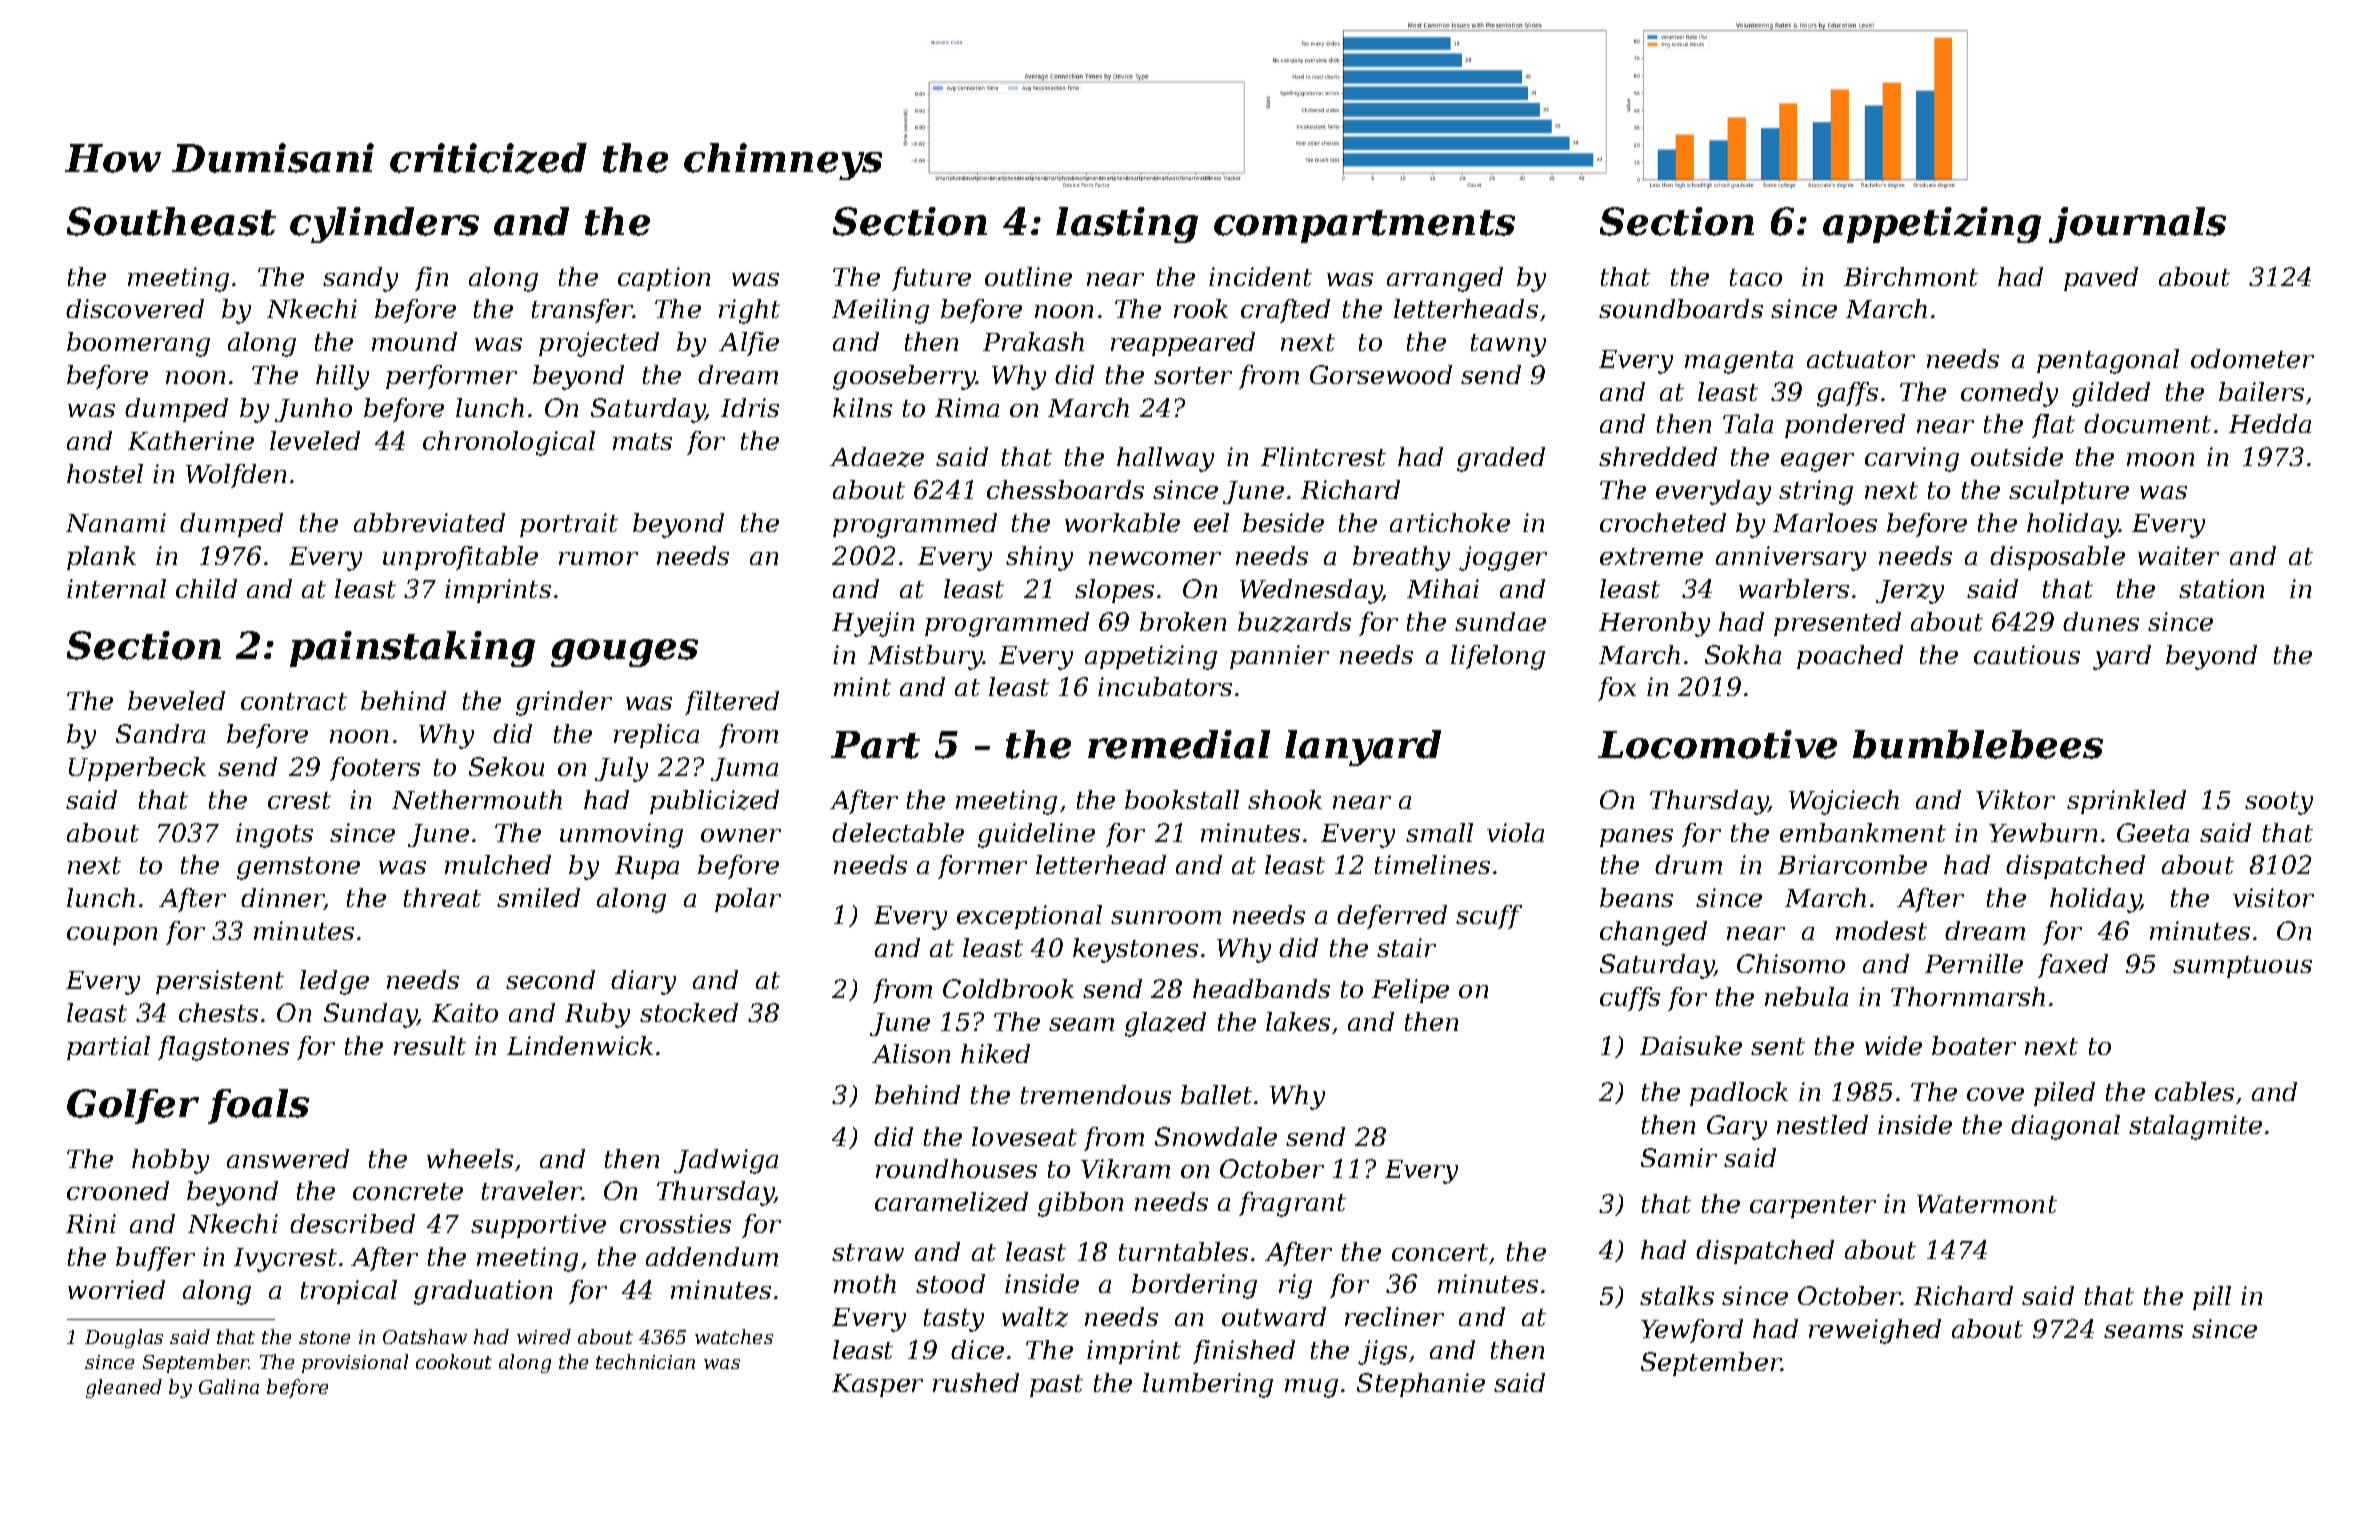 The width and height of the image is (2380, 1540). I want to click on reweighed, so click(1875, 1331).
